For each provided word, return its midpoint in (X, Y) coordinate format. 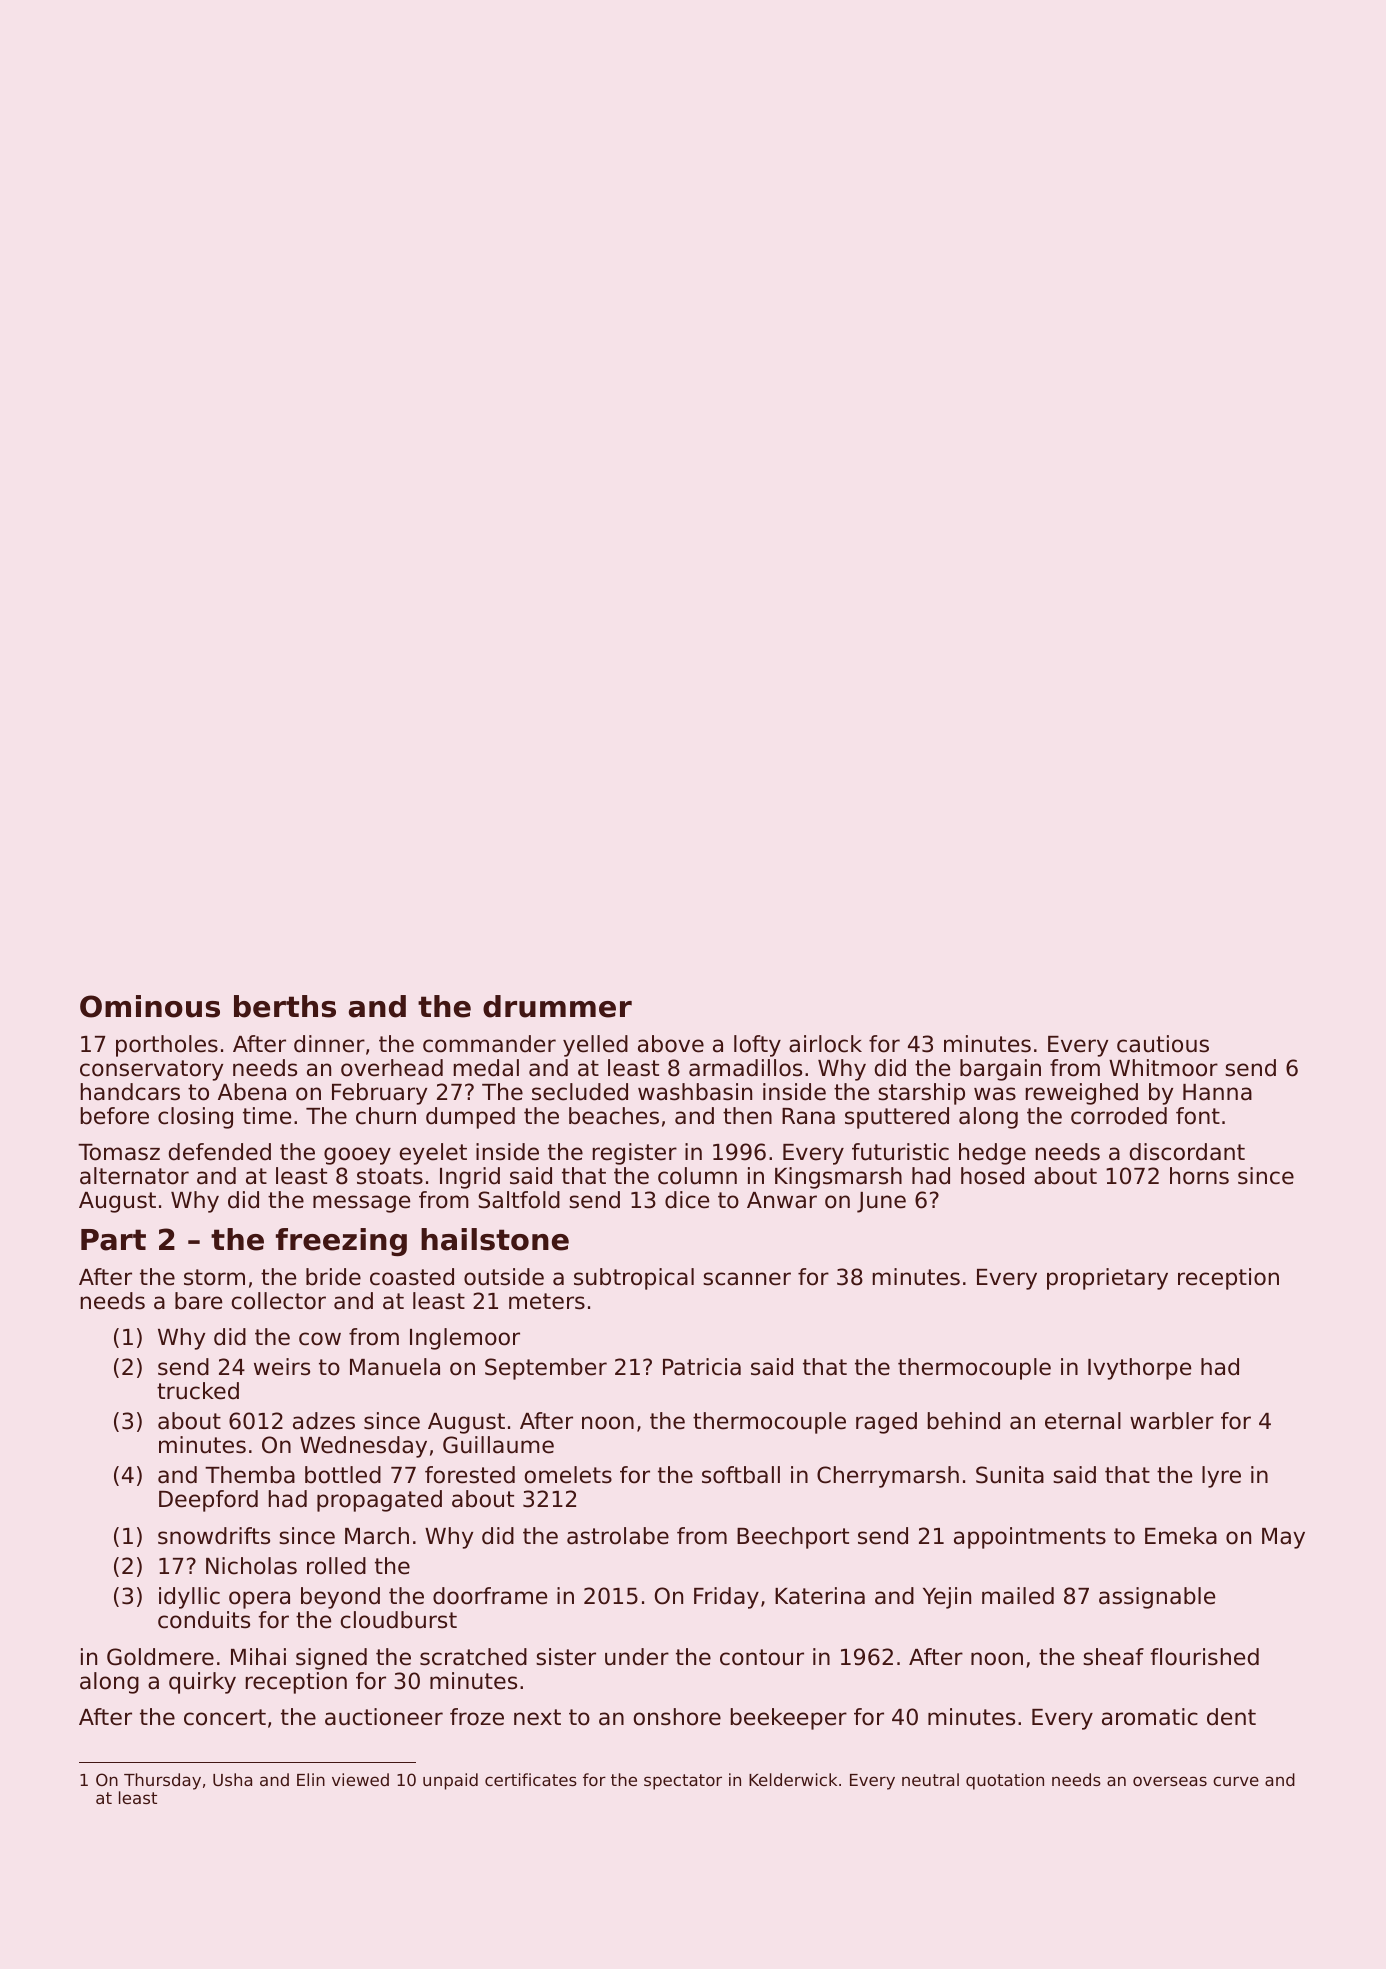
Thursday (162, 1781)
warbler (1172, 1421)
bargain (1000, 1070)
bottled (343, 1475)
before (115, 1116)
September (546, 1369)
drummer (557, 1006)
